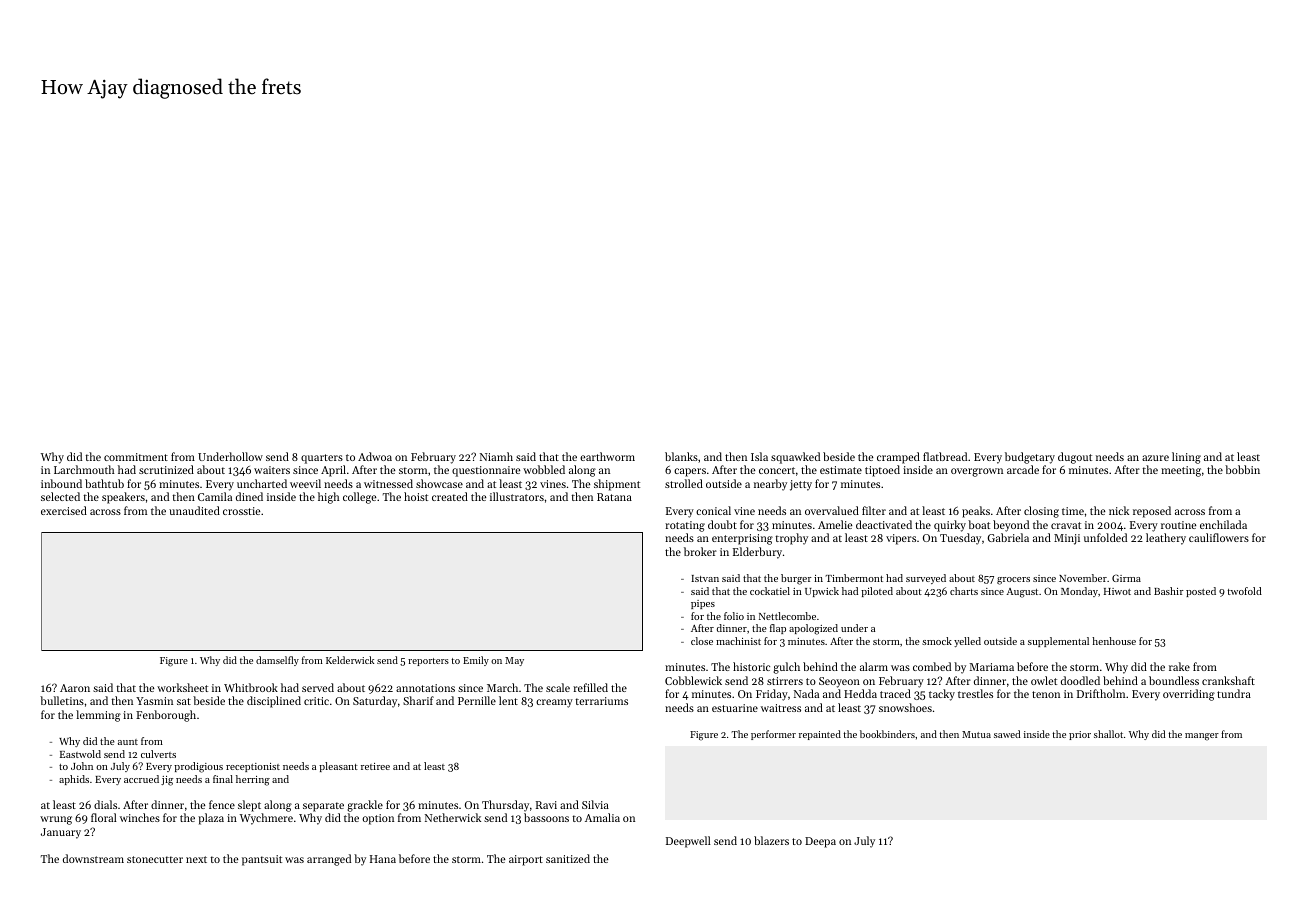 Image resolution: width=1308 pixels, height=924 pixels. Describe the element at coordinates (772, 695) in the screenshot. I see `Friday` at that location.
